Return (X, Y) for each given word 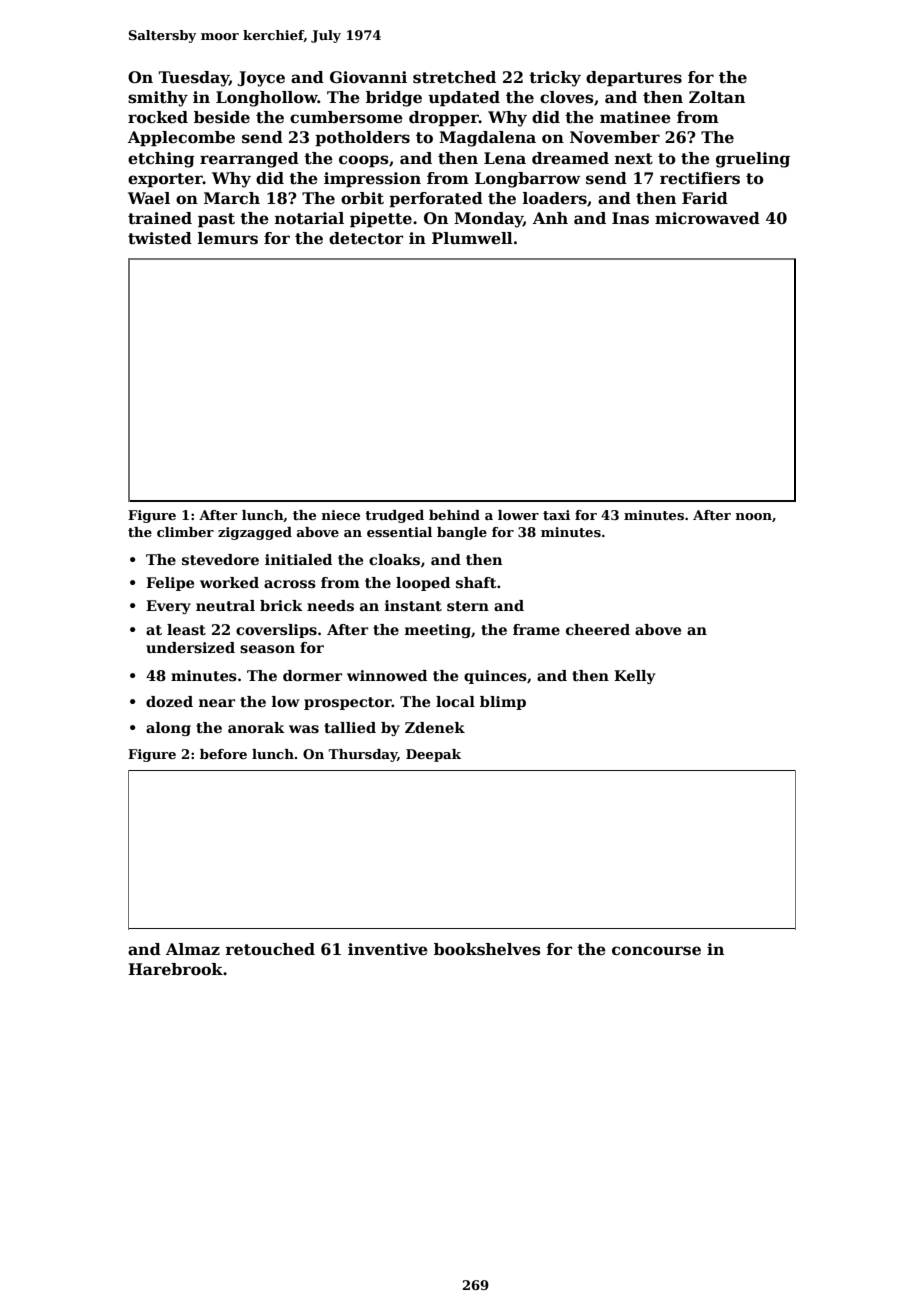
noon (754, 516)
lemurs (228, 238)
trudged (394, 516)
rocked (158, 117)
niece (341, 515)
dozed (169, 701)
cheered (598, 629)
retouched (270, 949)
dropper (444, 118)
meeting (438, 631)
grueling (753, 160)
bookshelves (487, 949)
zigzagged (255, 533)
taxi (556, 515)
